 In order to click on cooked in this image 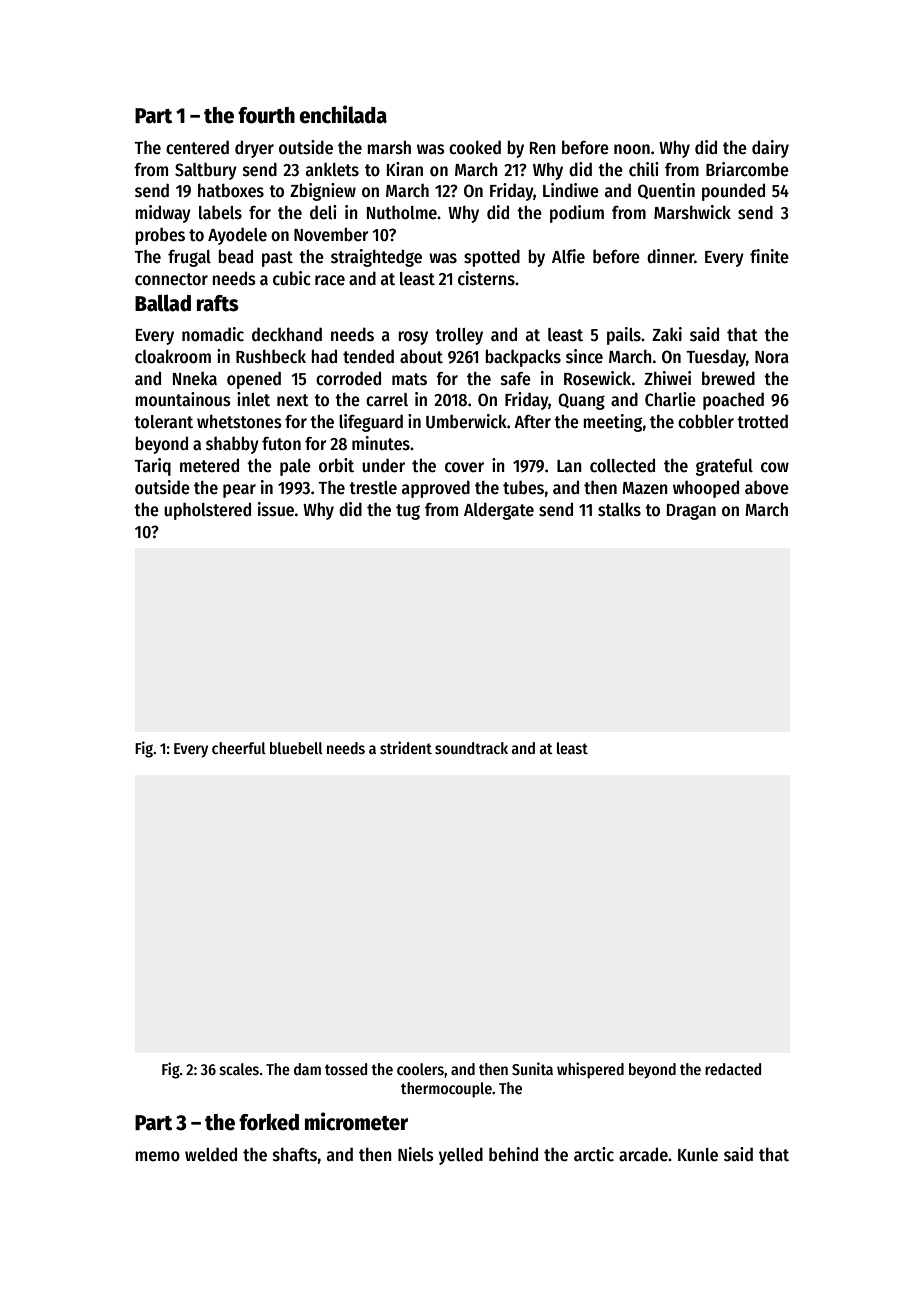, I will do `click(475, 147)`.
